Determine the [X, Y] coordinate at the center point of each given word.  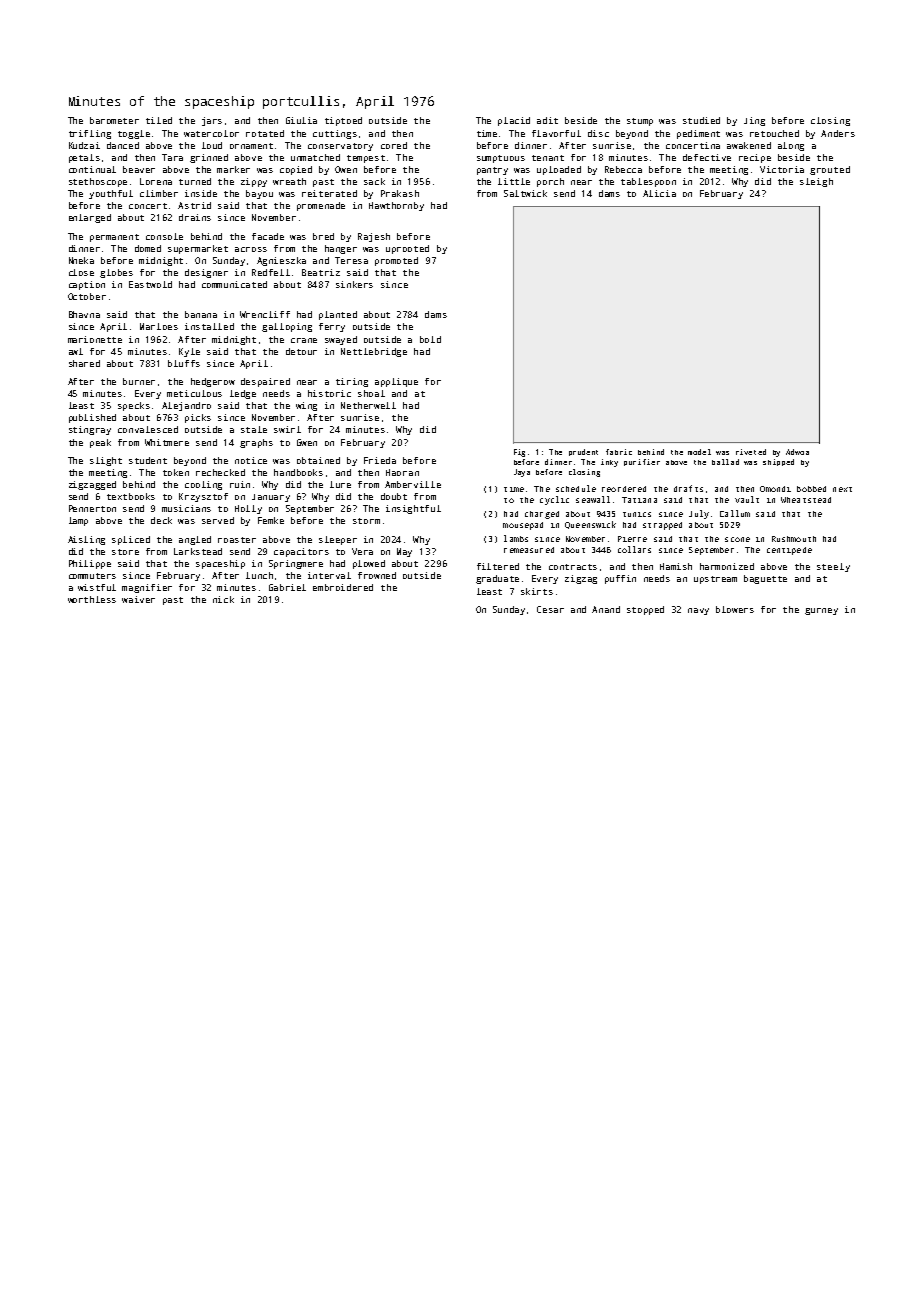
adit [547, 120]
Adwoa [797, 452]
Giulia [301, 120]
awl [76, 351]
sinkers [354, 284]
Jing [754, 121]
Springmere [296, 564]
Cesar [550, 609]
